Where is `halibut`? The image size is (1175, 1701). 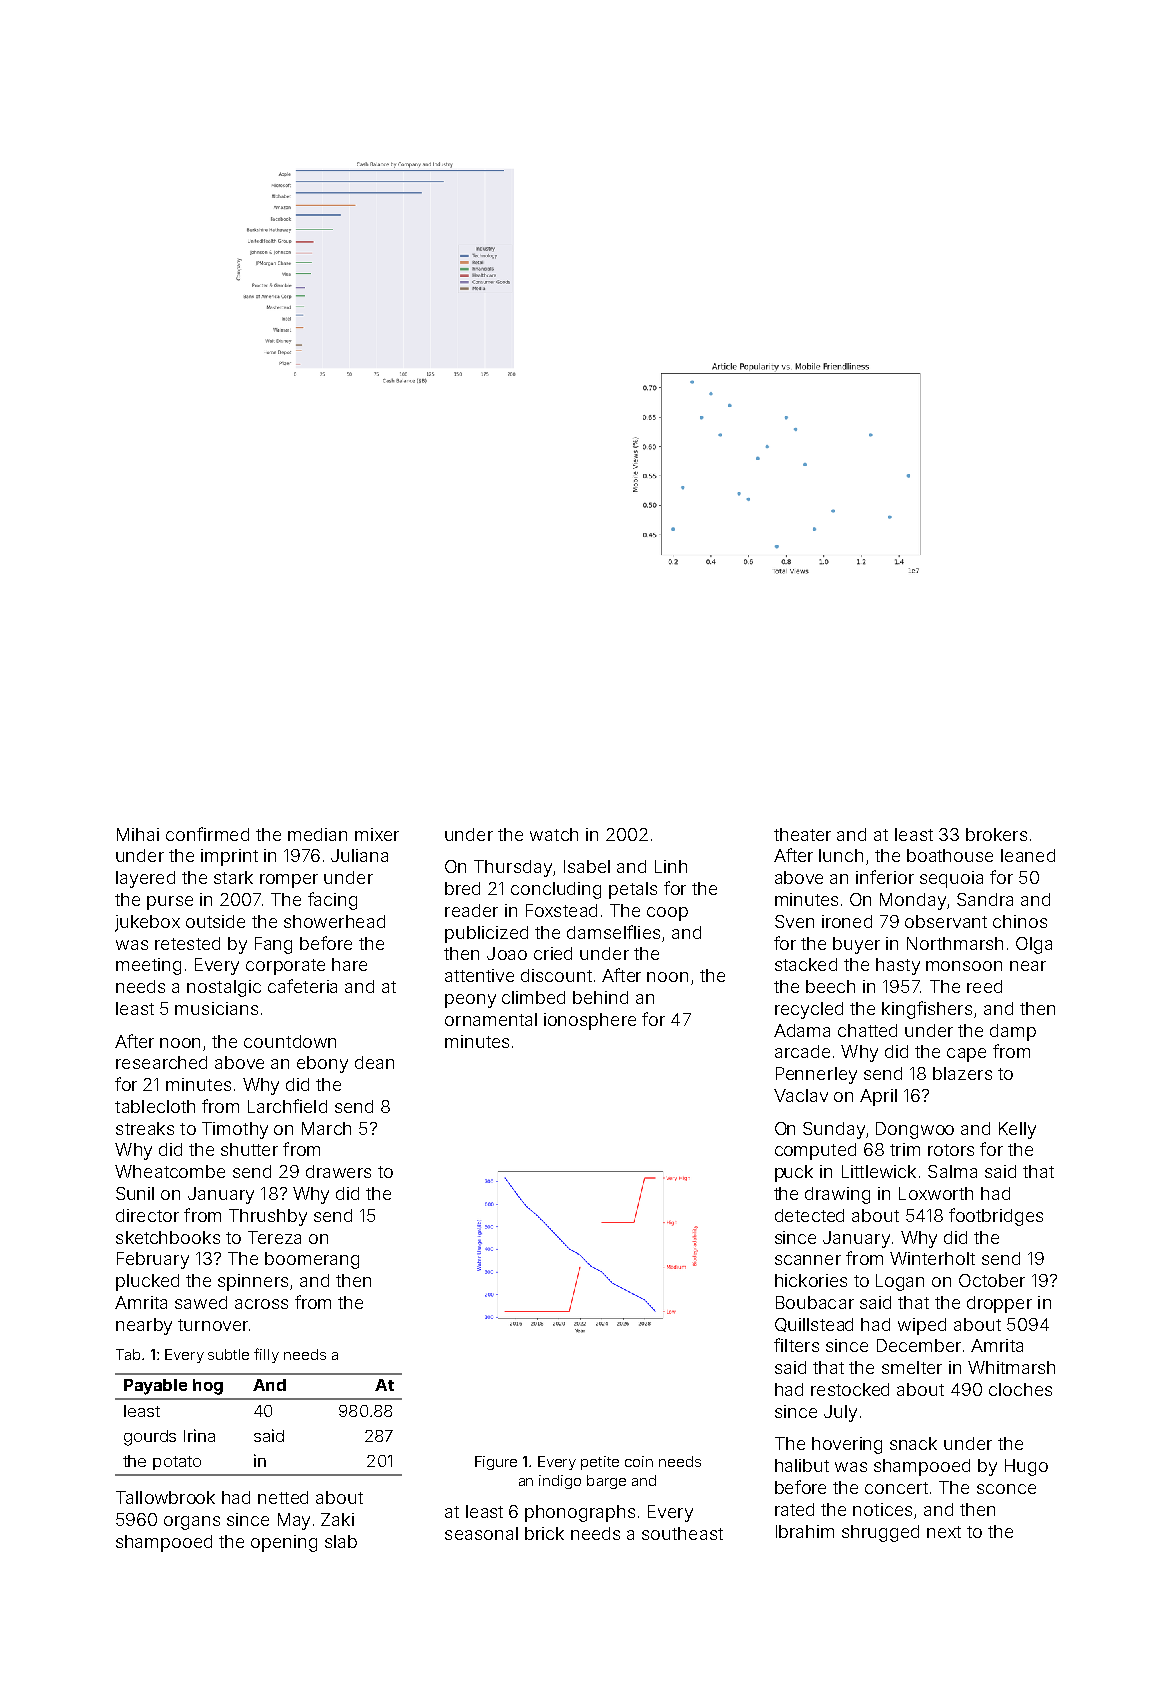 halibut is located at coordinates (802, 1465).
